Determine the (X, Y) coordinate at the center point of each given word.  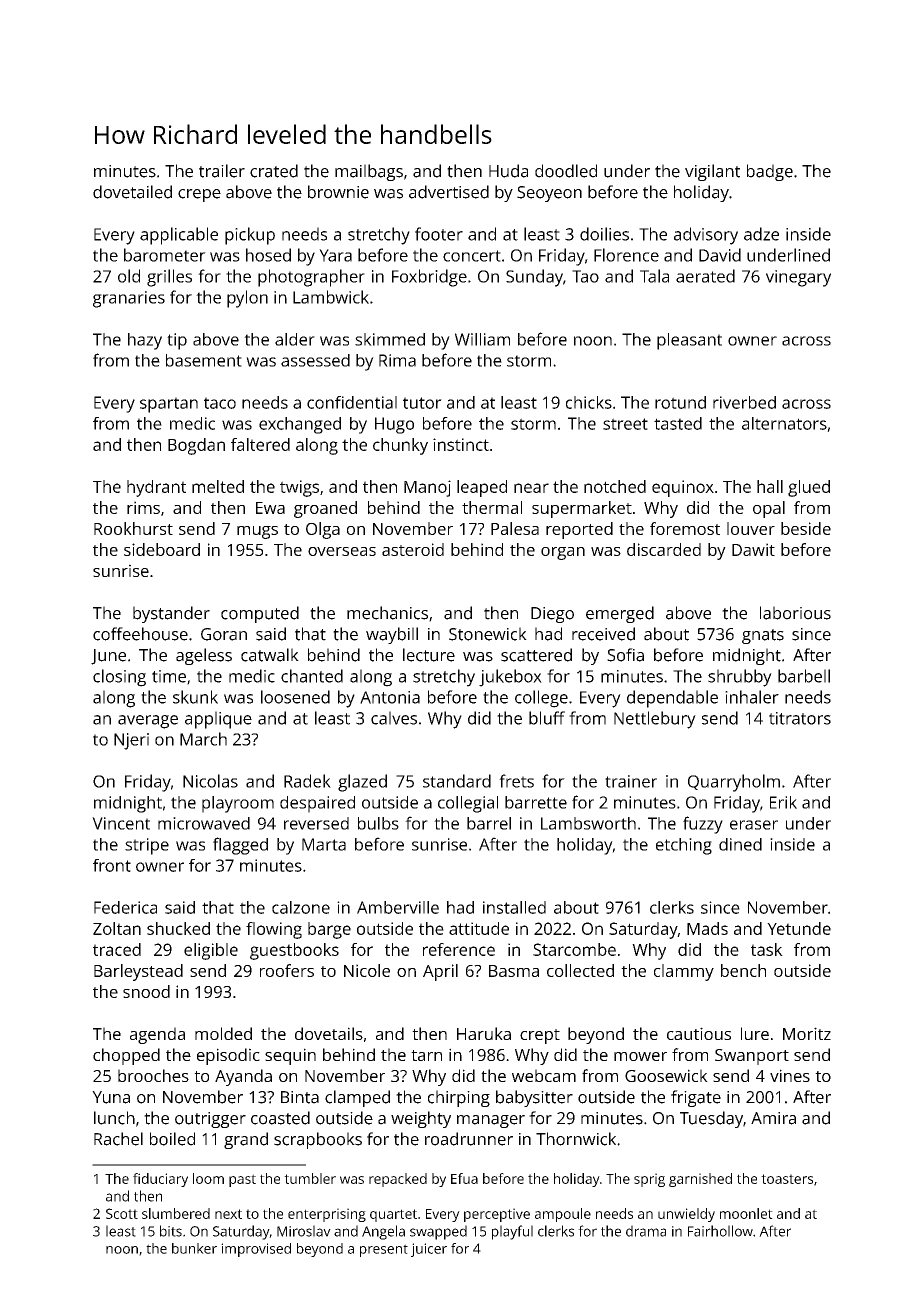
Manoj (427, 488)
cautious (699, 1033)
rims (143, 507)
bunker (194, 1248)
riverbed (744, 402)
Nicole (367, 970)
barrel (489, 823)
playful (512, 1232)
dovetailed (132, 192)
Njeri (131, 741)
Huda (508, 171)
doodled (566, 171)
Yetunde (799, 928)
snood (146, 991)
